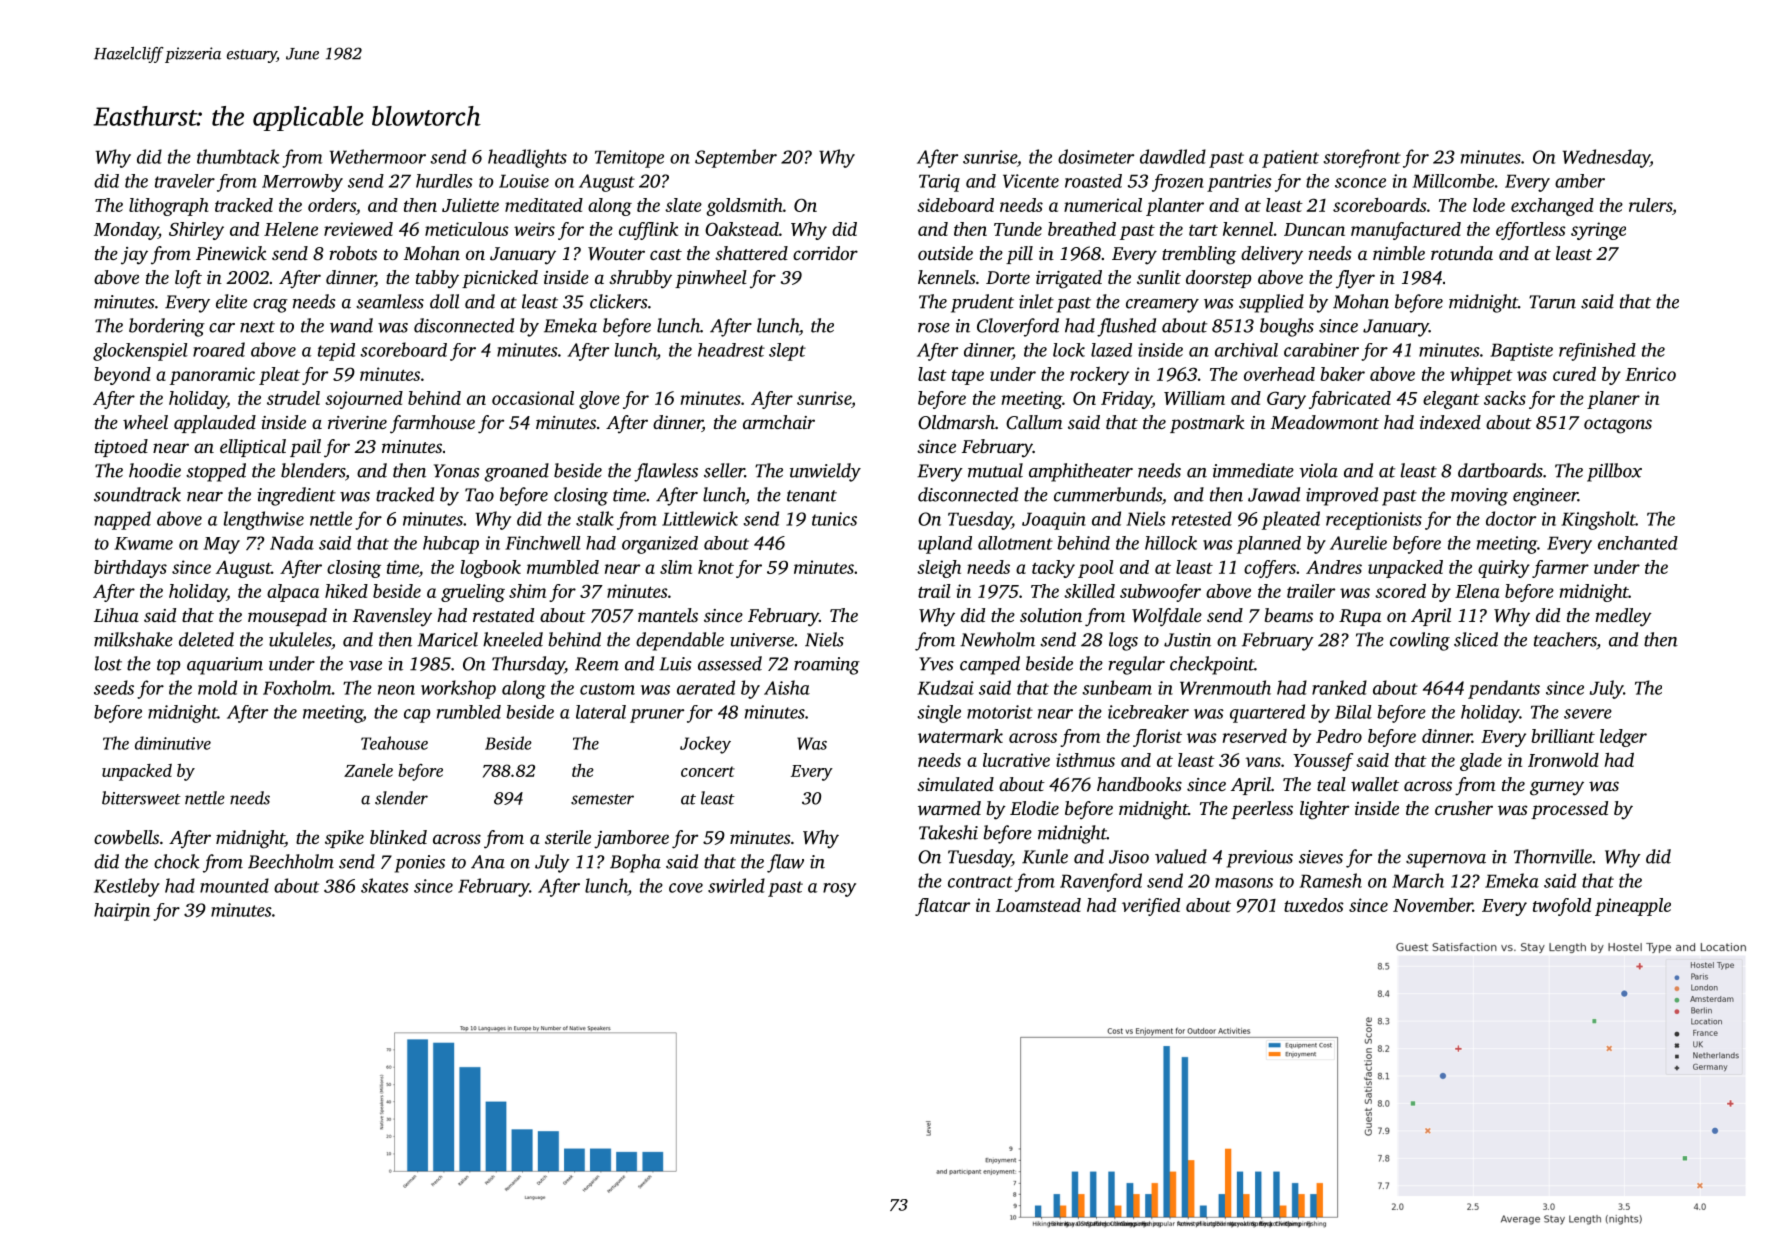 Image resolution: width=1778 pixels, height=1257 pixels. I want to click on Newholm, so click(997, 639).
